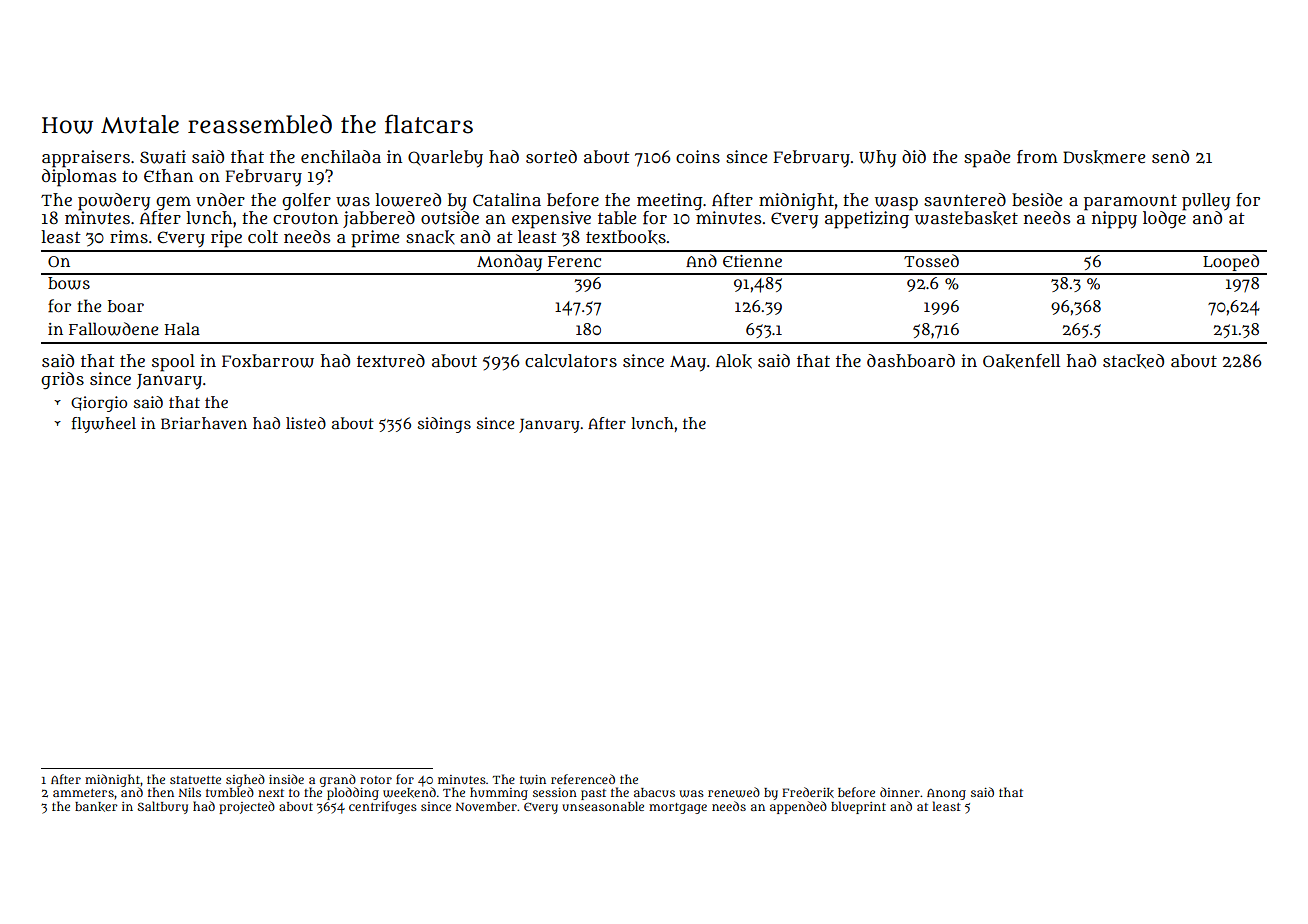 The image size is (1308, 924). Describe the element at coordinates (688, 364) in the screenshot. I see `May` at that location.
